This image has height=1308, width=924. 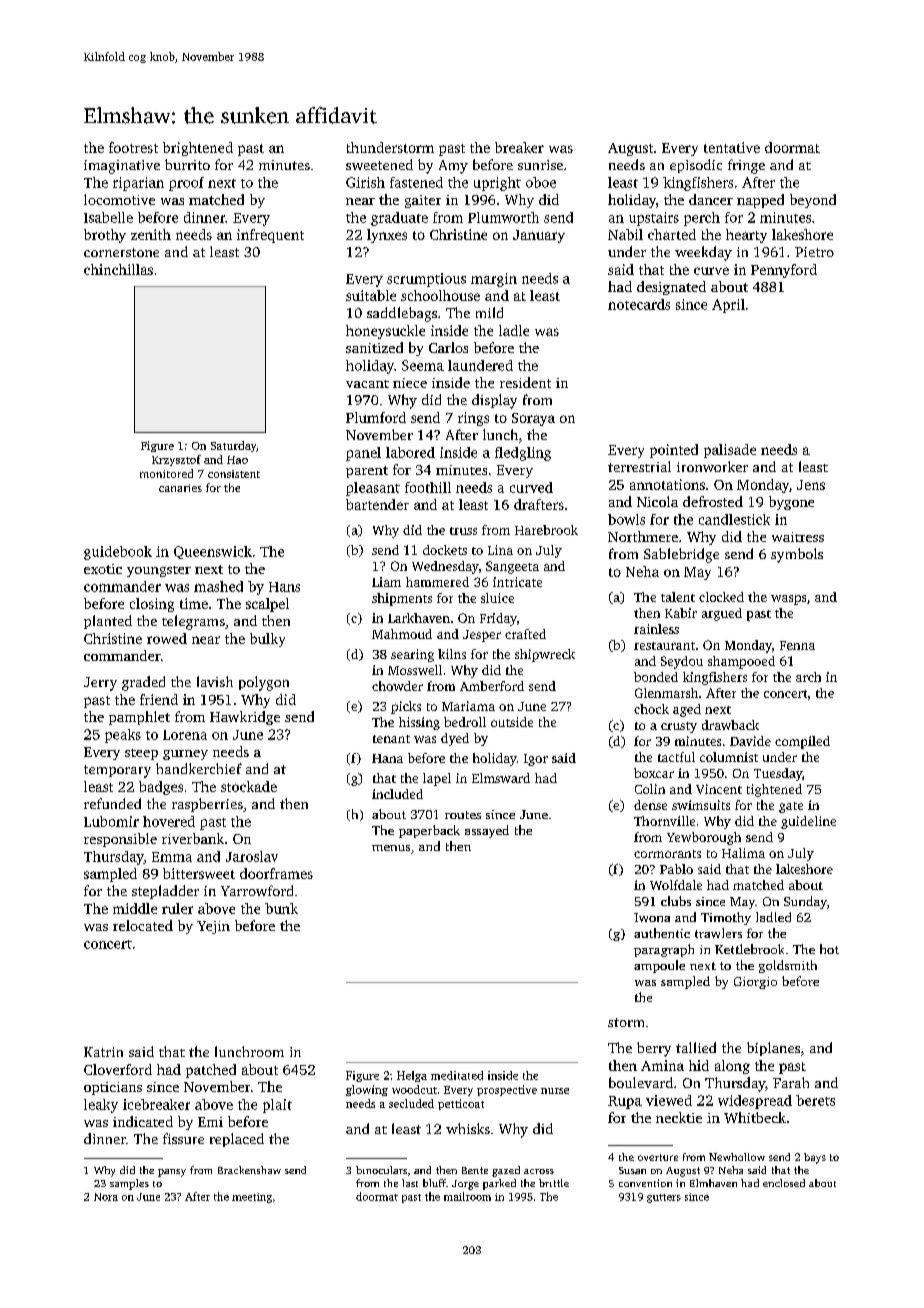 I want to click on designated, so click(x=671, y=288).
